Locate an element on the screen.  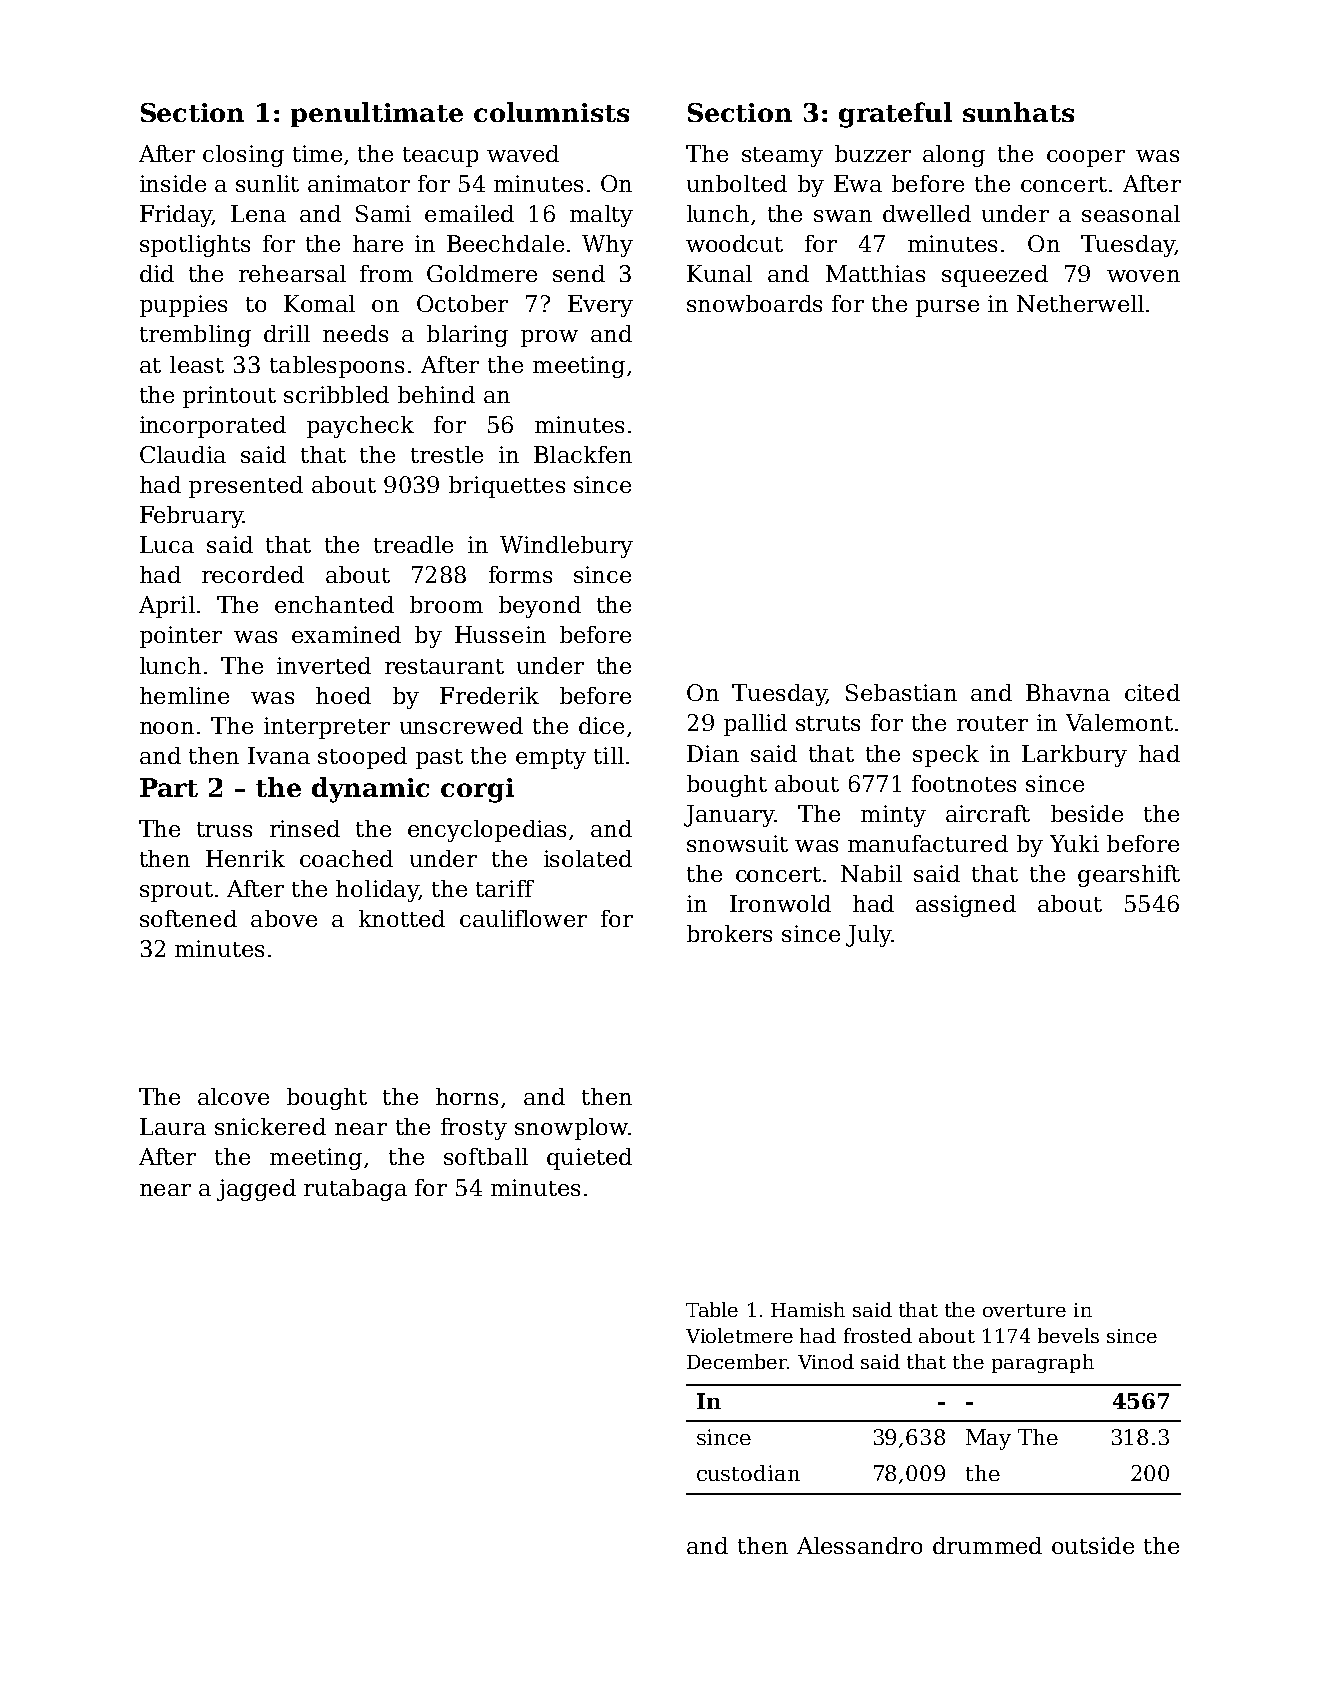
snickered is located at coordinates (270, 1126).
